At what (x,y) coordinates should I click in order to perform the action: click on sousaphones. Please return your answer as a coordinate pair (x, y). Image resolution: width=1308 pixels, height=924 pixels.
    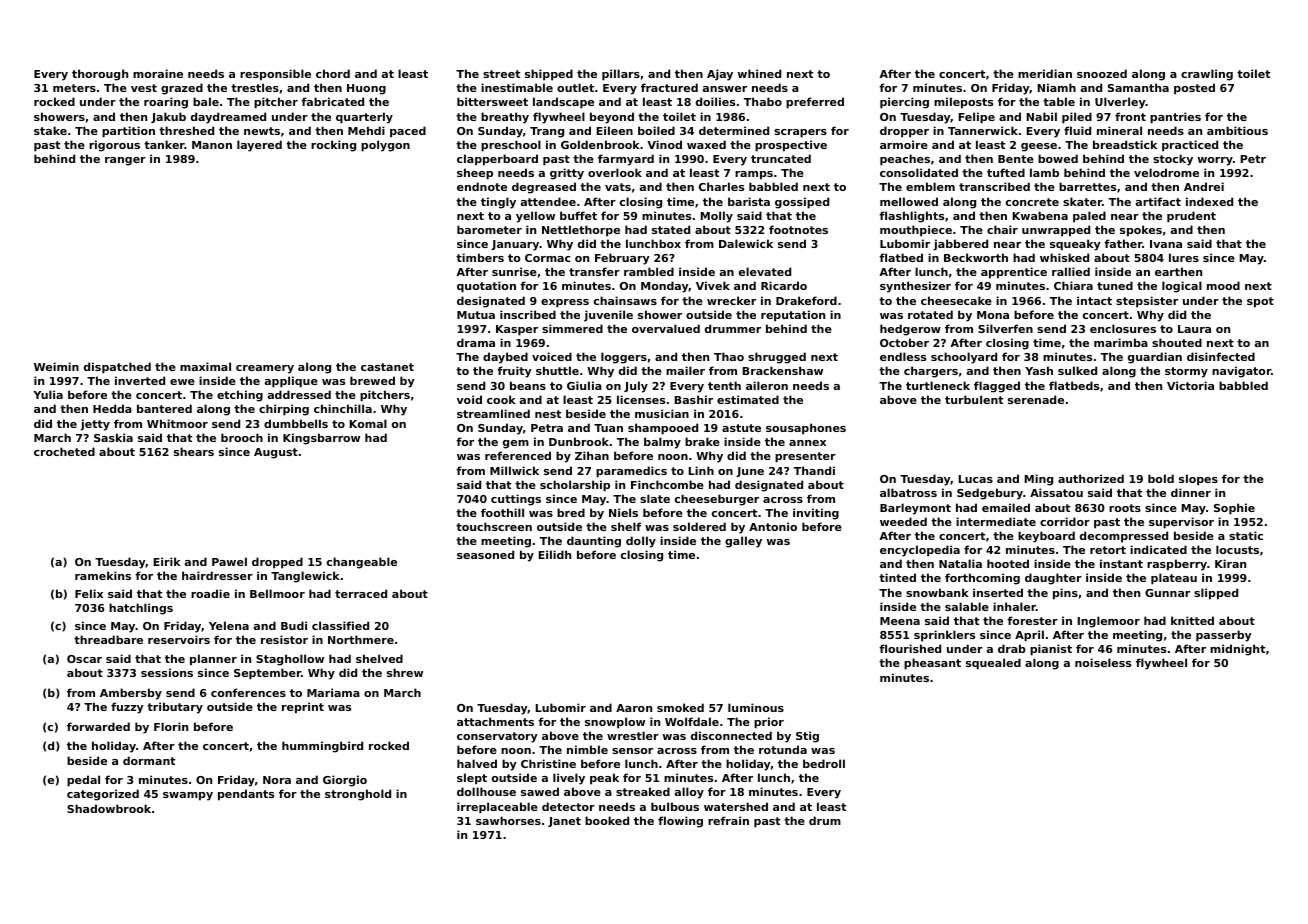
    Looking at the image, I should click on (806, 429).
